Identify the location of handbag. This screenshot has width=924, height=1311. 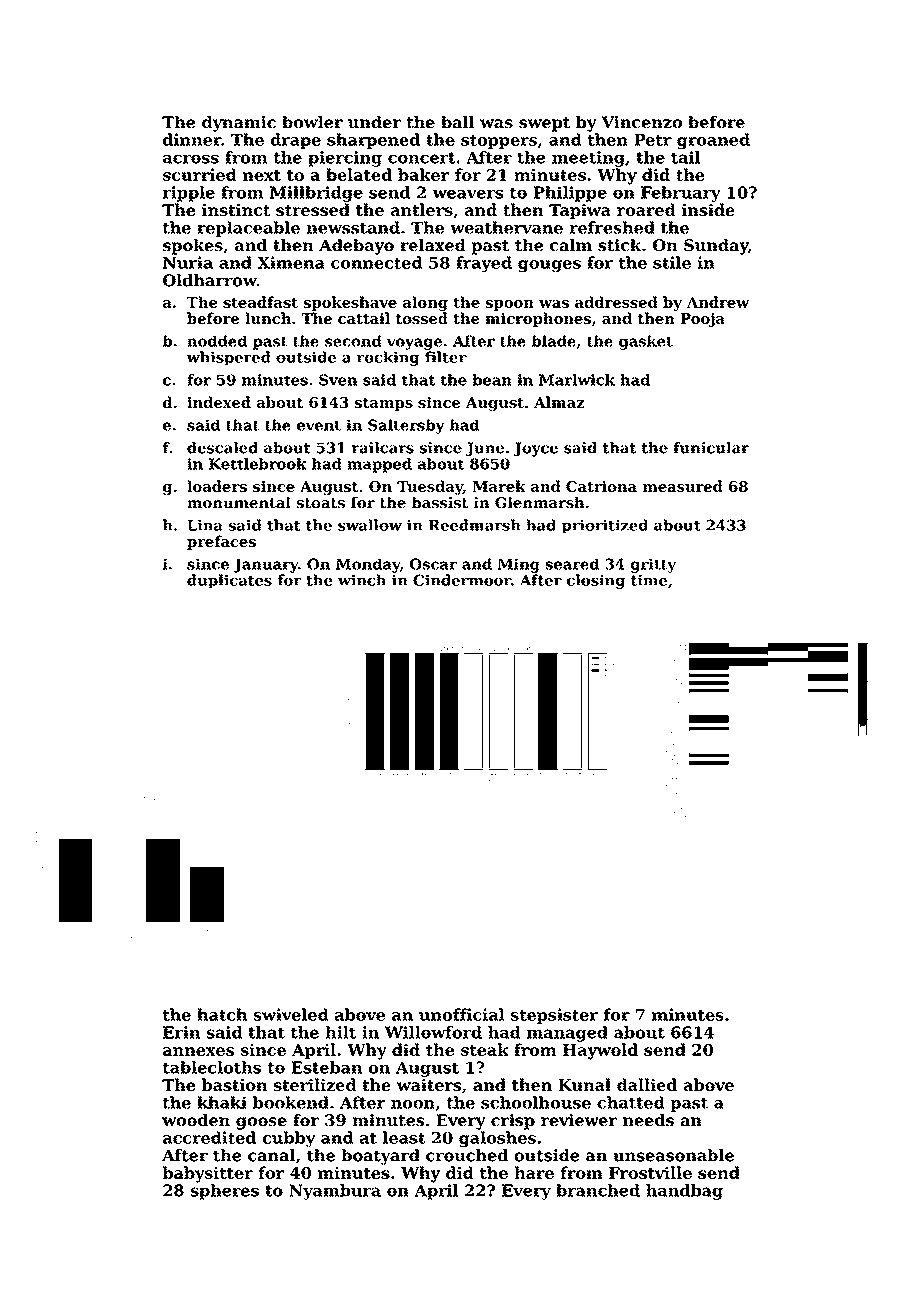
(684, 1192).
